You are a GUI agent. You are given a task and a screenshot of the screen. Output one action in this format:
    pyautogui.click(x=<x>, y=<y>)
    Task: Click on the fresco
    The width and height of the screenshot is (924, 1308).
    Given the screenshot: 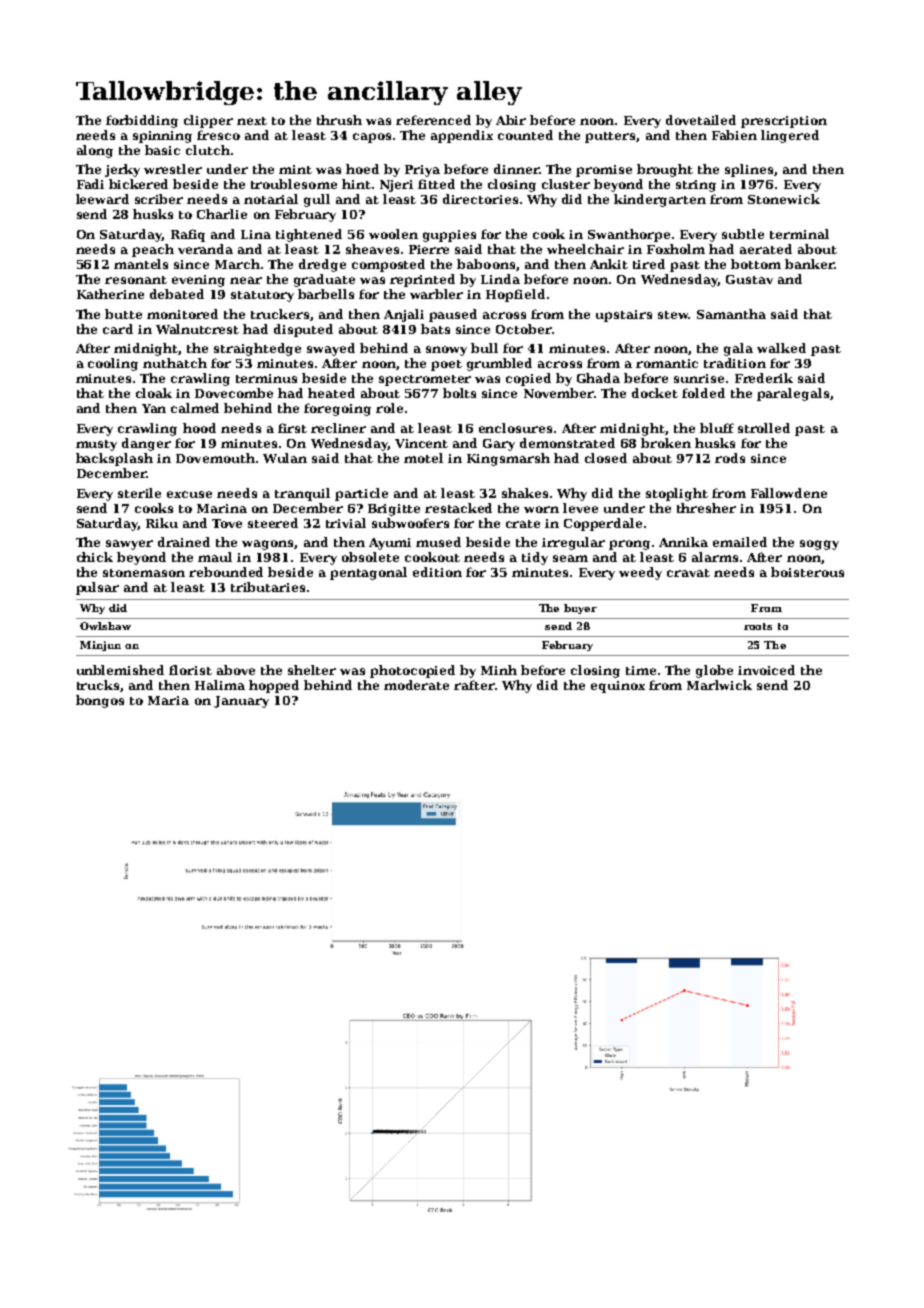 What is the action you would take?
    pyautogui.click(x=218, y=135)
